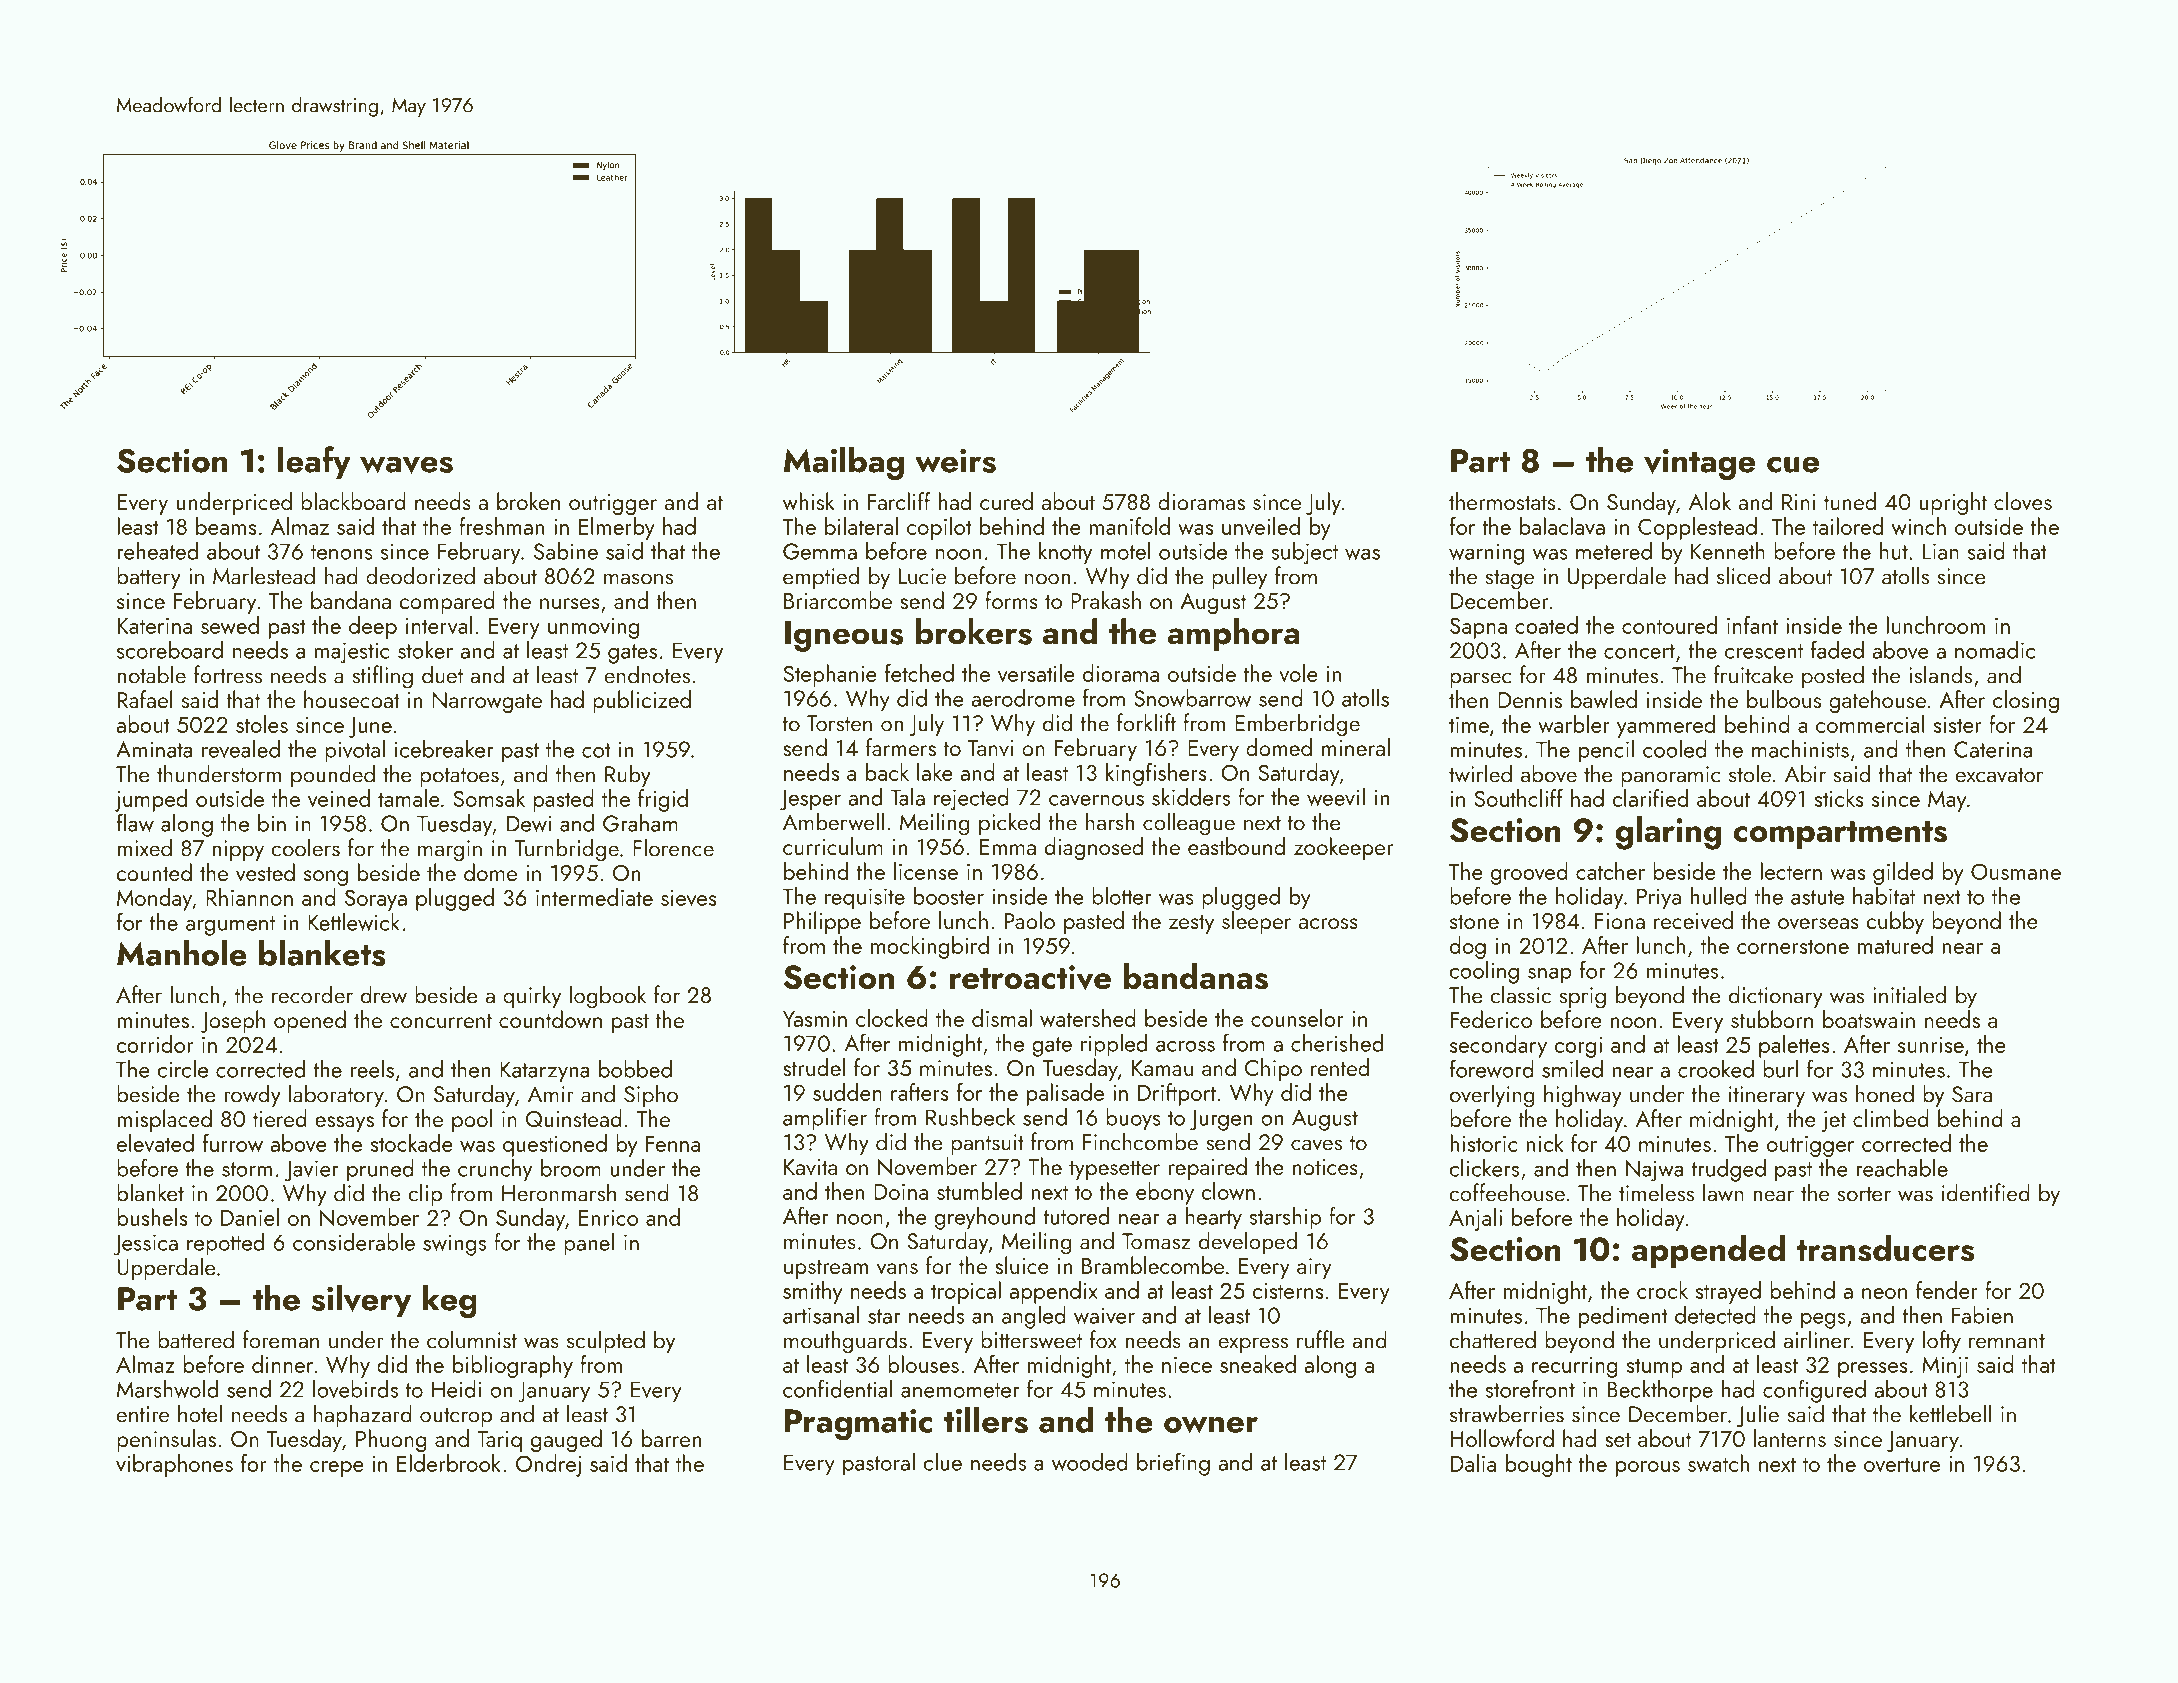 This document has height=1683, width=2178. I want to click on repaired, so click(1208, 1168).
